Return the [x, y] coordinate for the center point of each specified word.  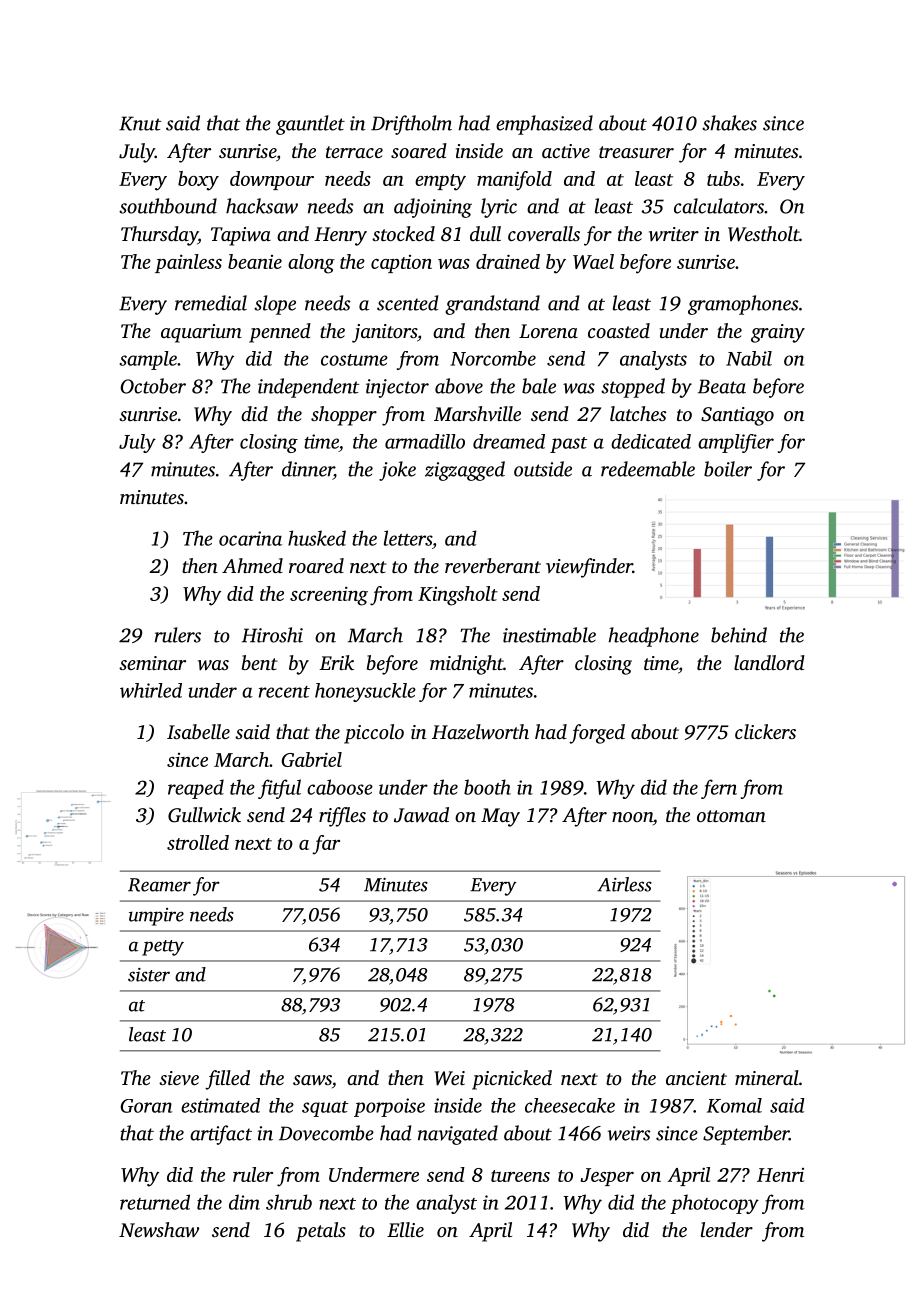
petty [163, 948]
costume [354, 360]
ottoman [731, 816]
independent [308, 388]
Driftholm [411, 125]
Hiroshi [272, 635]
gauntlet [310, 125]
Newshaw [159, 1230]
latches [638, 413]
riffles [342, 817]
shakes [729, 123]
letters [408, 538]
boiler [728, 469]
